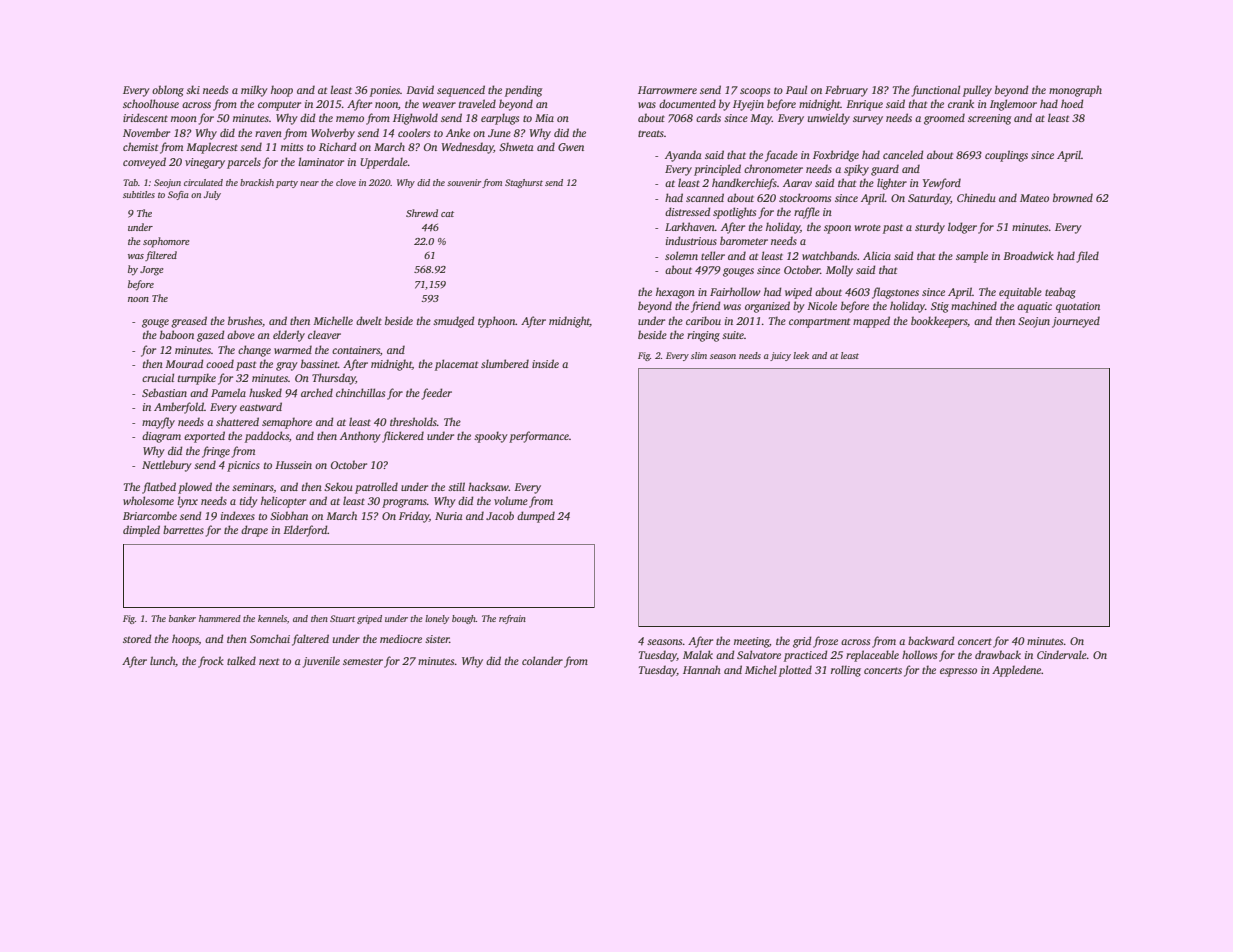 Image resolution: width=1233 pixels, height=952 pixels. Describe the element at coordinates (846, 91) in the page. I see `February` at that location.
